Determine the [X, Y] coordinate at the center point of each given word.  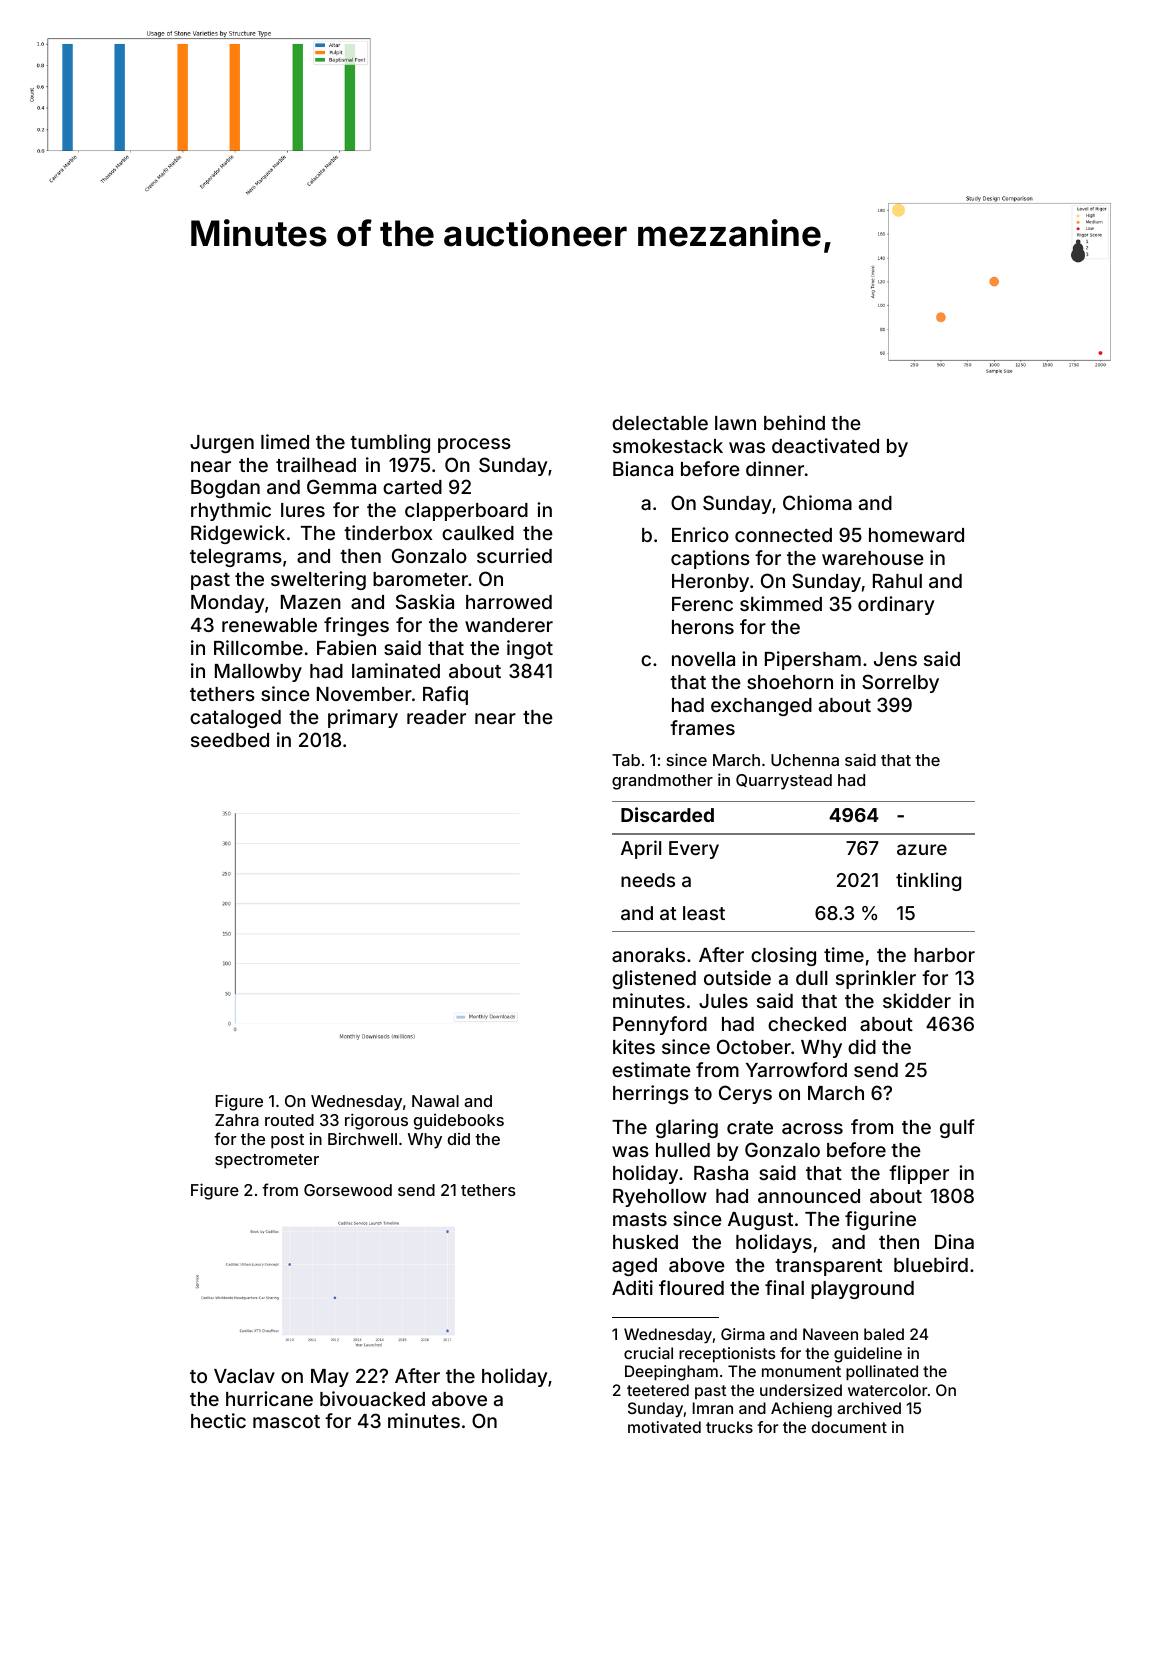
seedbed [230, 740]
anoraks [648, 955]
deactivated [825, 445]
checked [807, 1024]
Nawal [435, 1101]
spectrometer [267, 1161]
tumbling [390, 443]
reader [436, 717]
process [474, 445]
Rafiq [445, 695]
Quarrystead [784, 782]
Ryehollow [660, 1198]
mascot [286, 1421]
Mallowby [258, 673]
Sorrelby [900, 683]
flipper [919, 1174]
